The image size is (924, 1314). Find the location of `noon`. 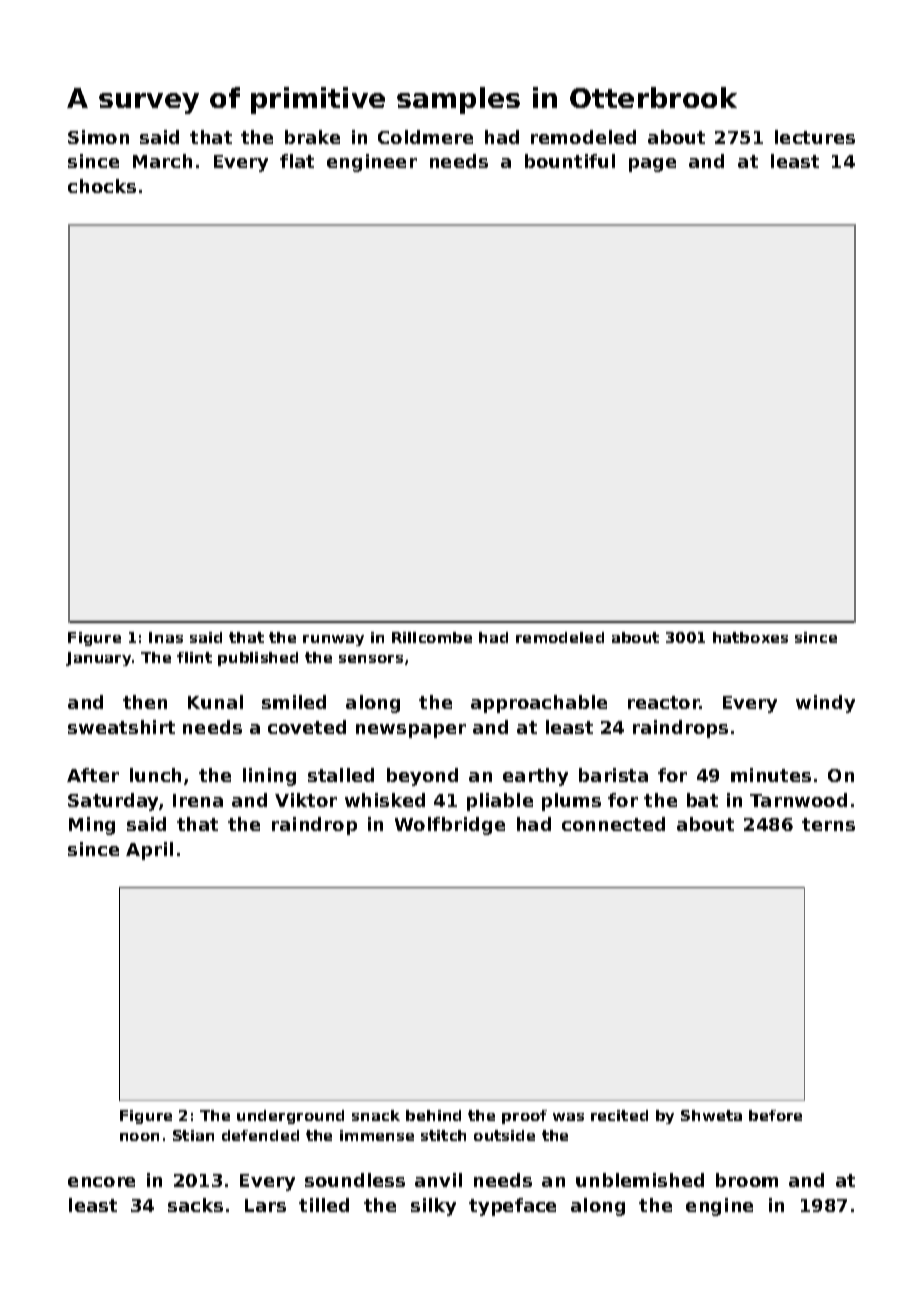

noon is located at coordinates (139, 1137).
